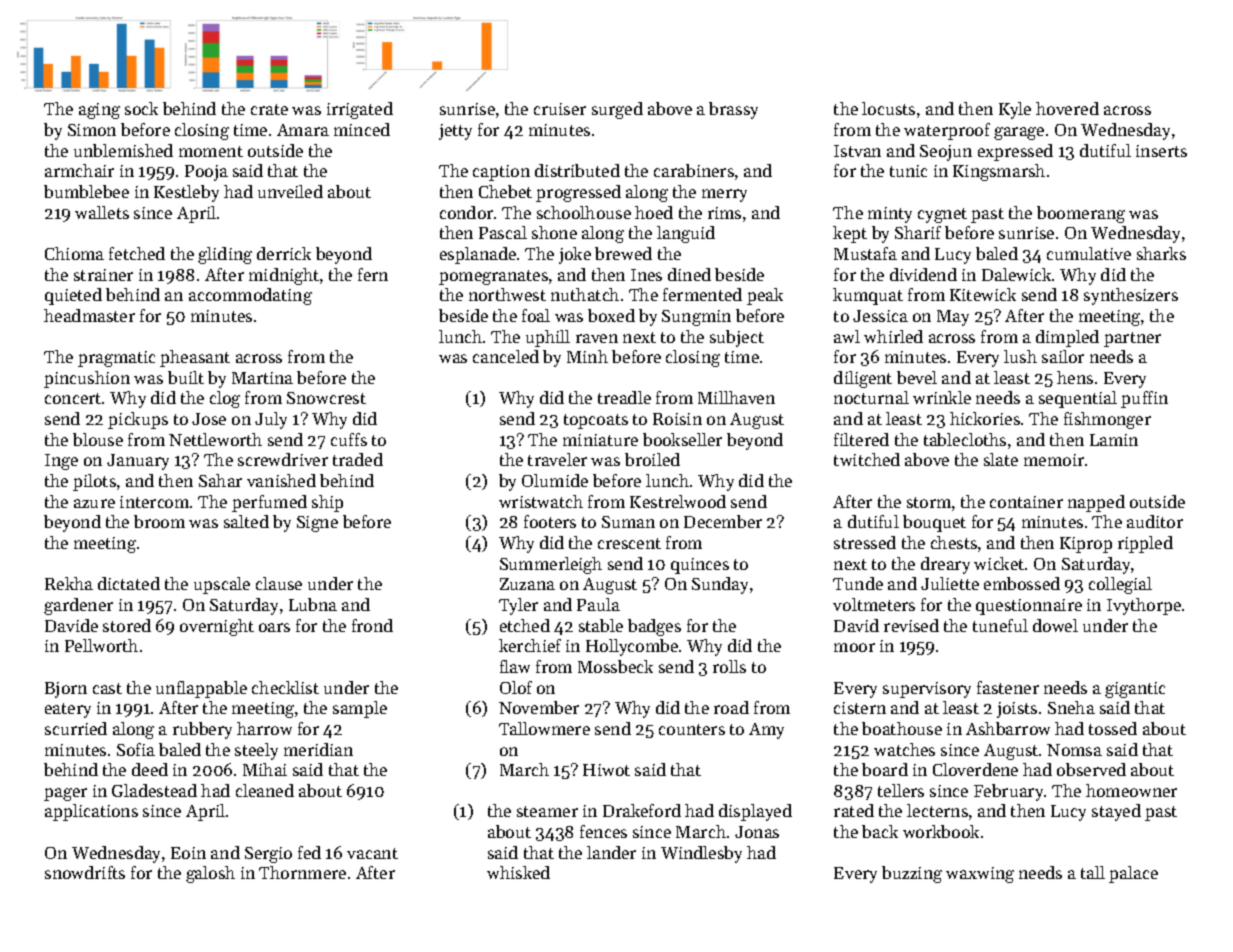 Image resolution: width=1233 pixels, height=952 pixels. What do you see at coordinates (1161, 151) in the document?
I see `inserts` at bounding box center [1161, 151].
